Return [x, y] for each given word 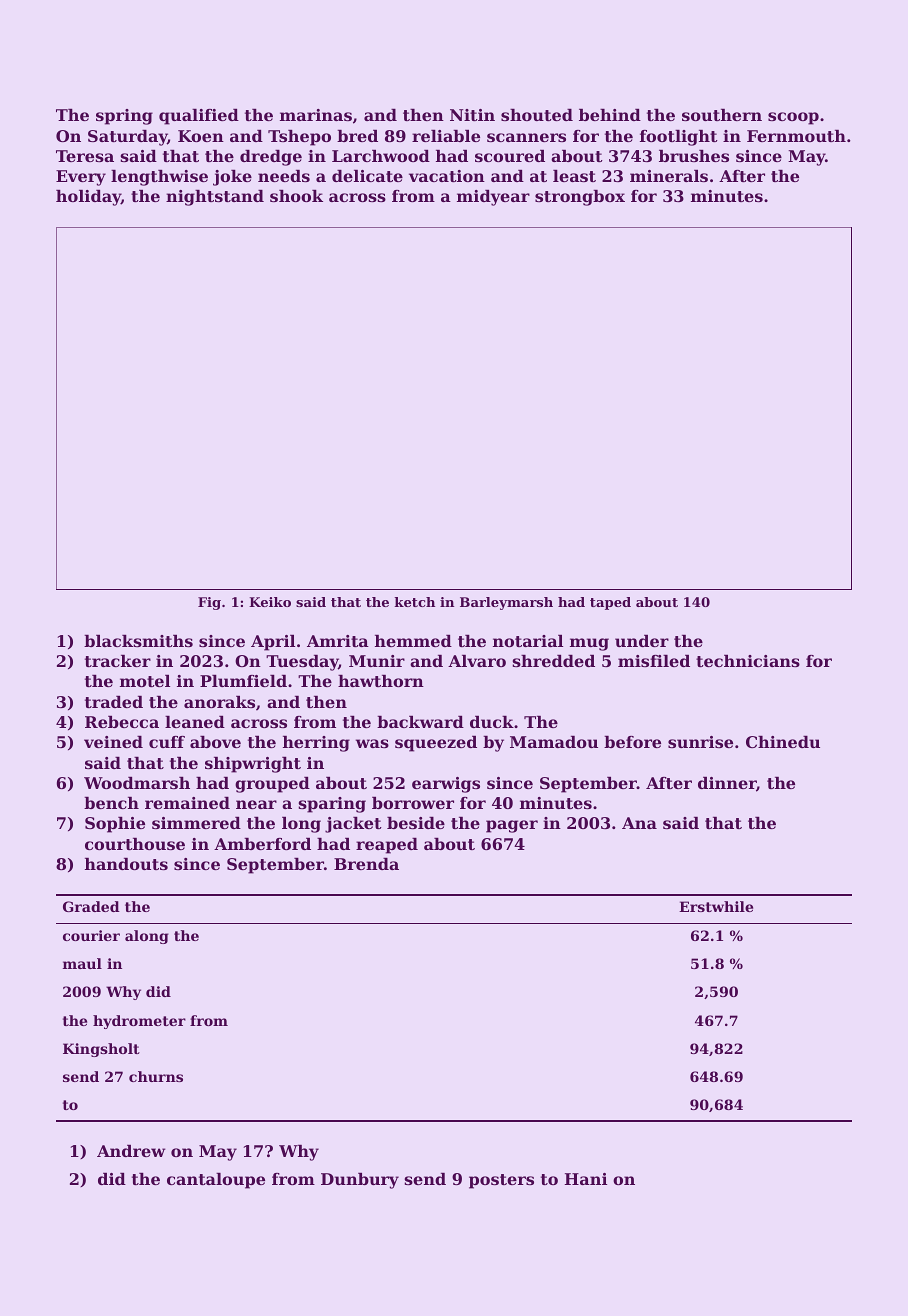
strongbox [580, 198]
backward [420, 722]
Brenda [366, 864]
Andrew [131, 1151]
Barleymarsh [506, 603]
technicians [748, 661]
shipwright [253, 765]
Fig [209, 603]
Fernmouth [796, 136]
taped [610, 603]
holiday [88, 198]
